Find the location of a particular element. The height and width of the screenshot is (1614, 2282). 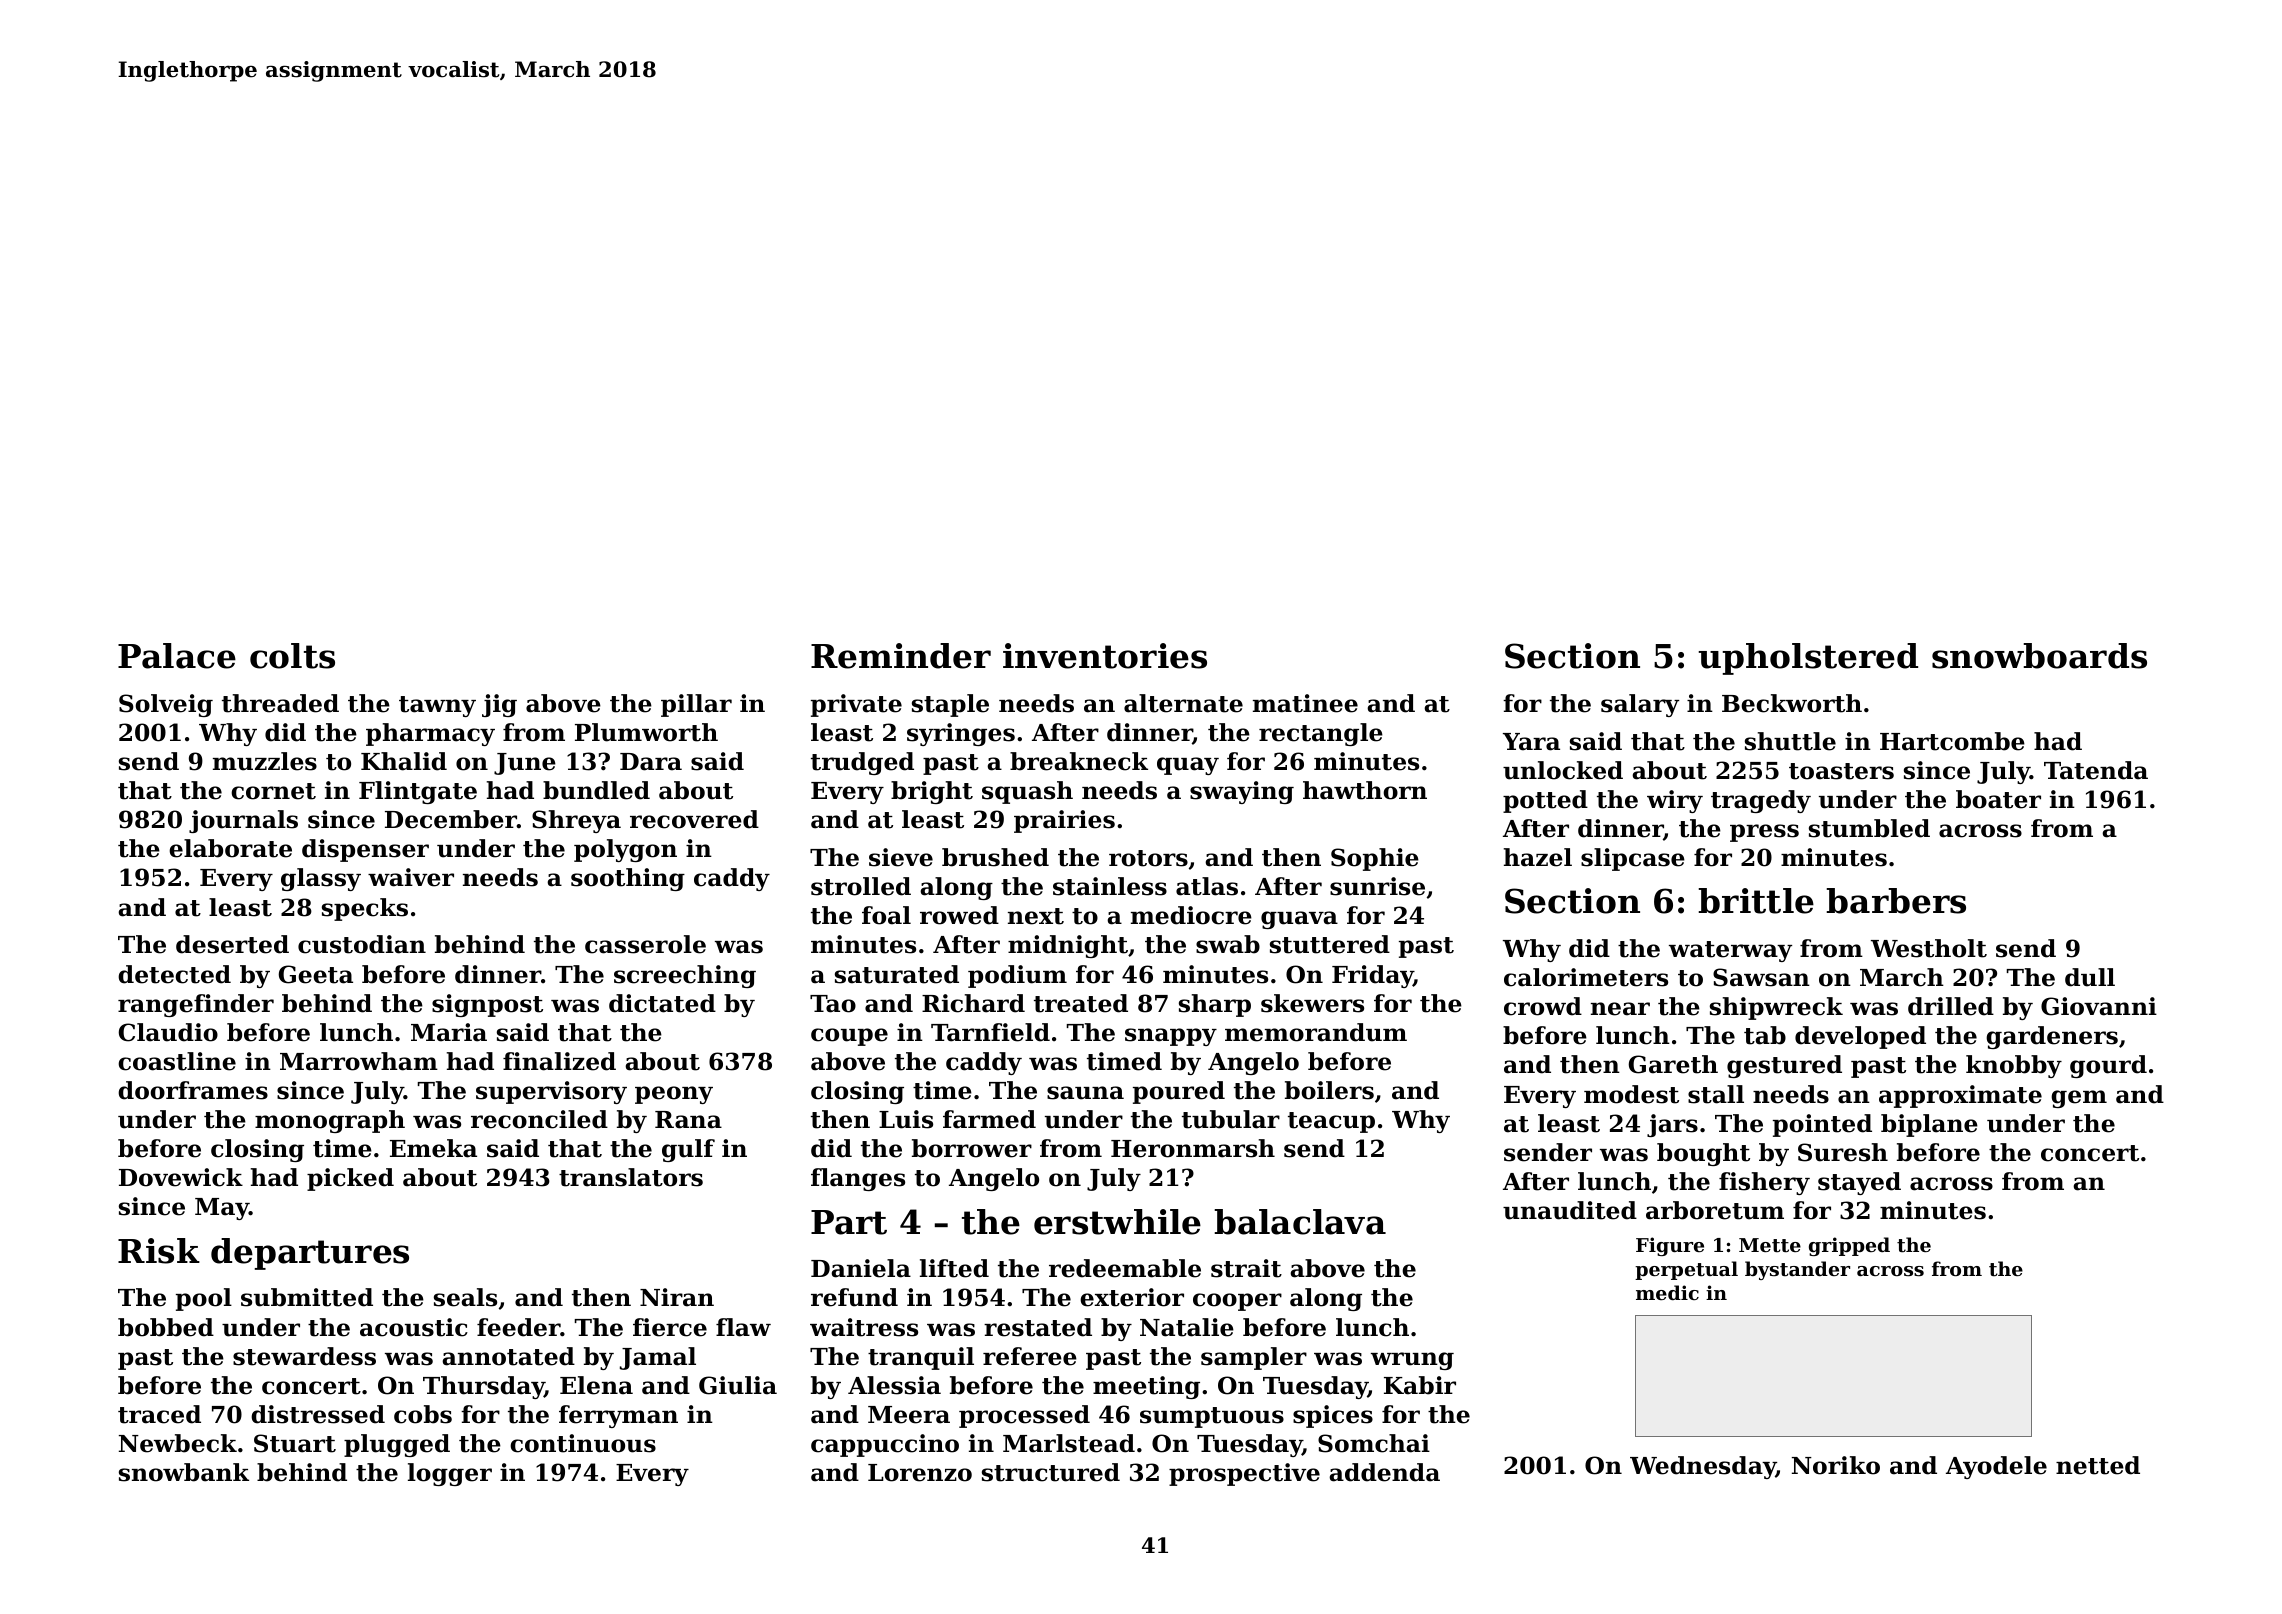

gourd is located at coordinates (2108, 1066).
